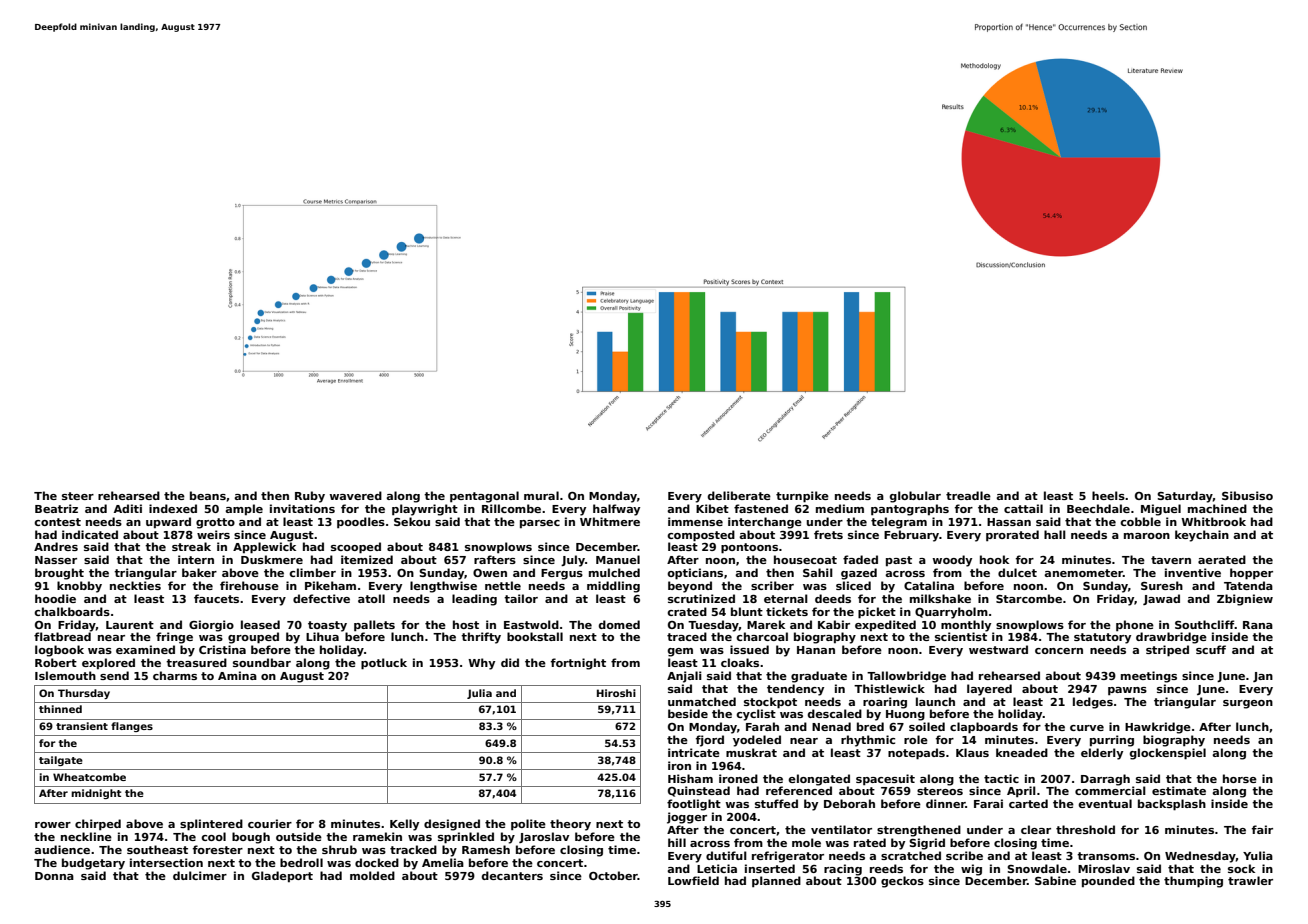 This document has width=1308, height=924. What do you see at coordinates (521, 598) in the document?
I see `tailor` at bounding box center [521, 598].
